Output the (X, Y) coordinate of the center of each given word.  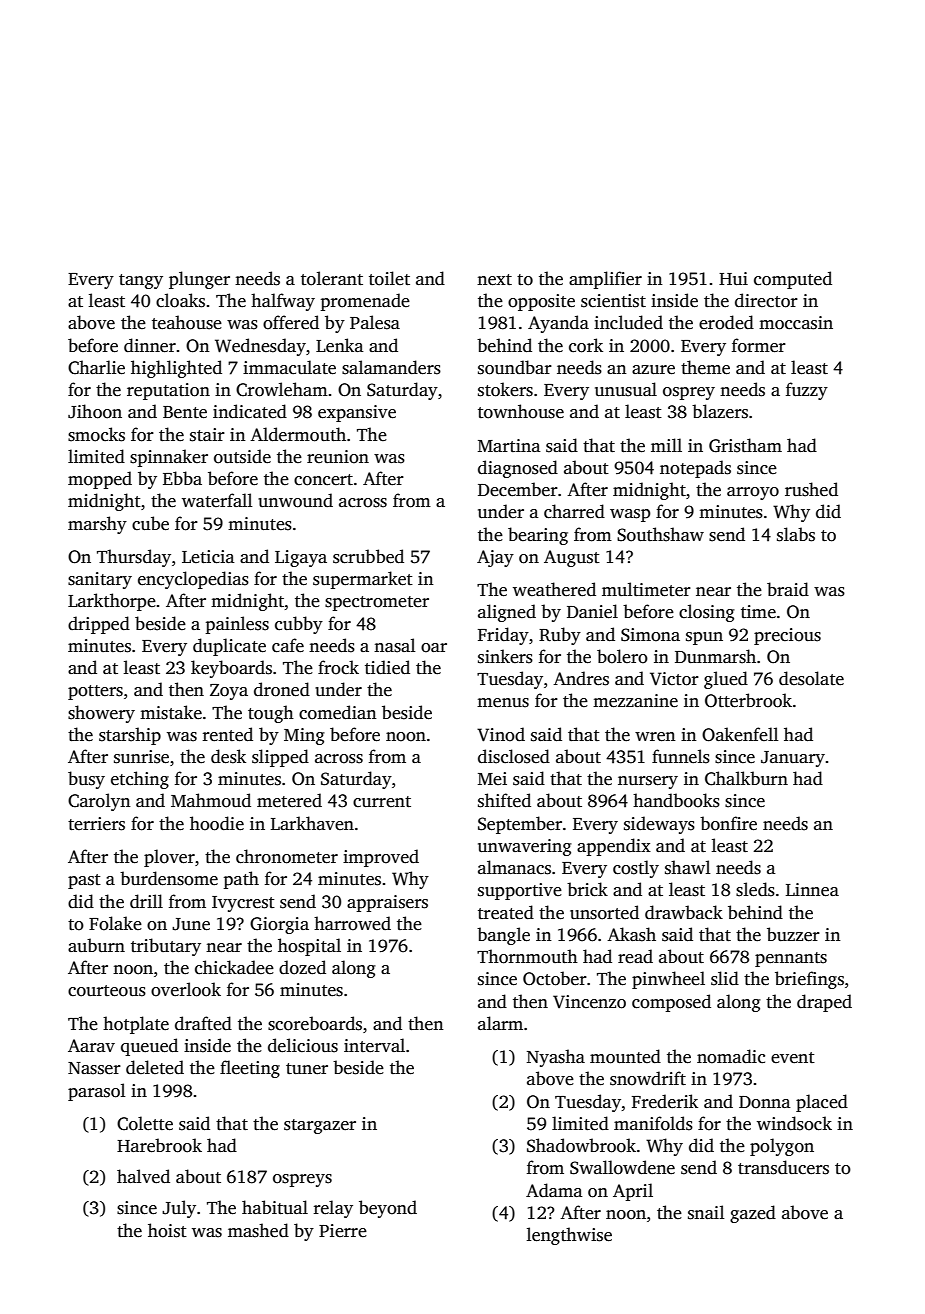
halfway (283, 302)
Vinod (501, 734)
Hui (733, 279)
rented (228, 734)
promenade (365, 302)
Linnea (812, 890)
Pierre (343, 1231)
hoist (167, 1230)
